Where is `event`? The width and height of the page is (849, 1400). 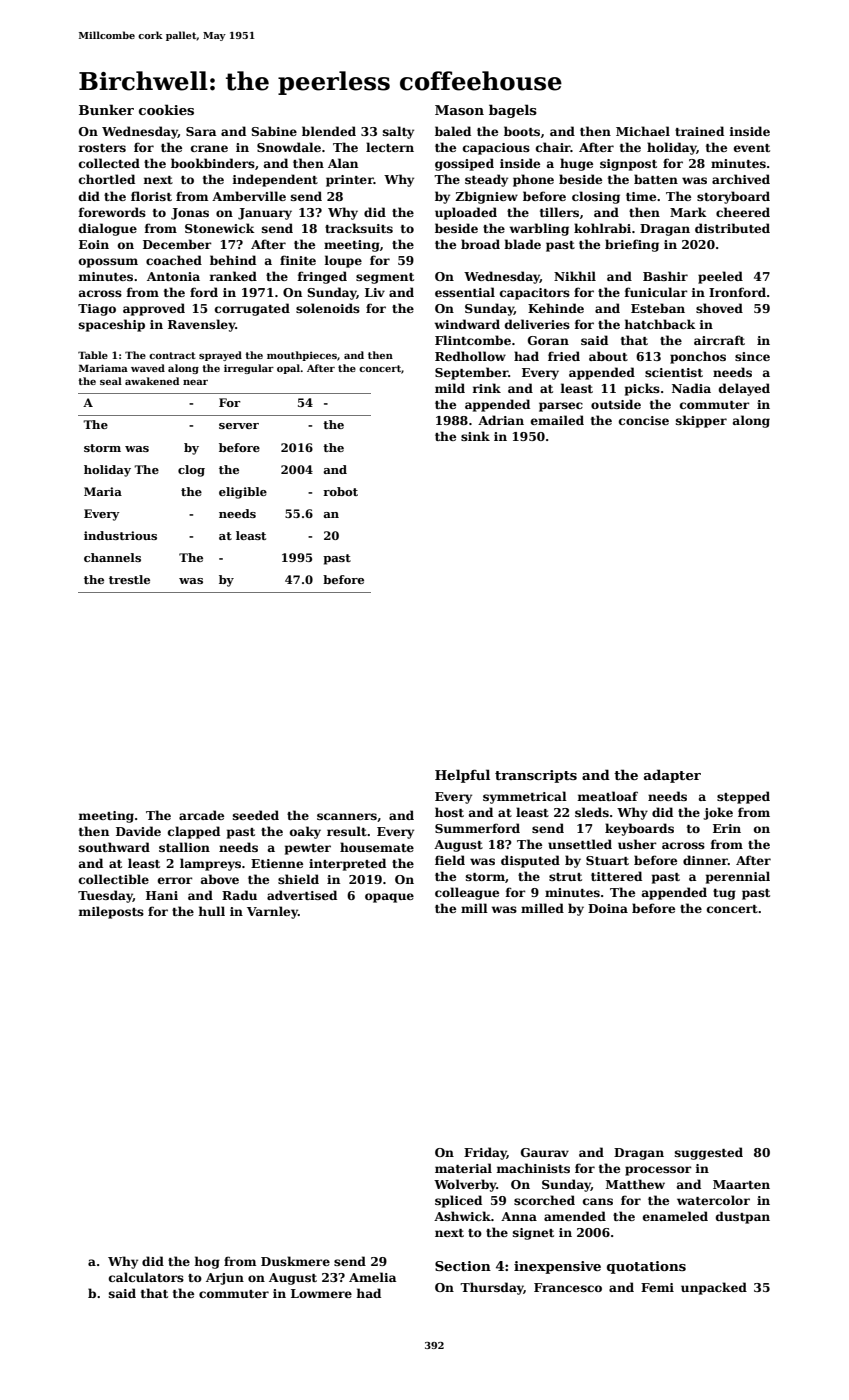
event is located at coordinates (752, 148).
